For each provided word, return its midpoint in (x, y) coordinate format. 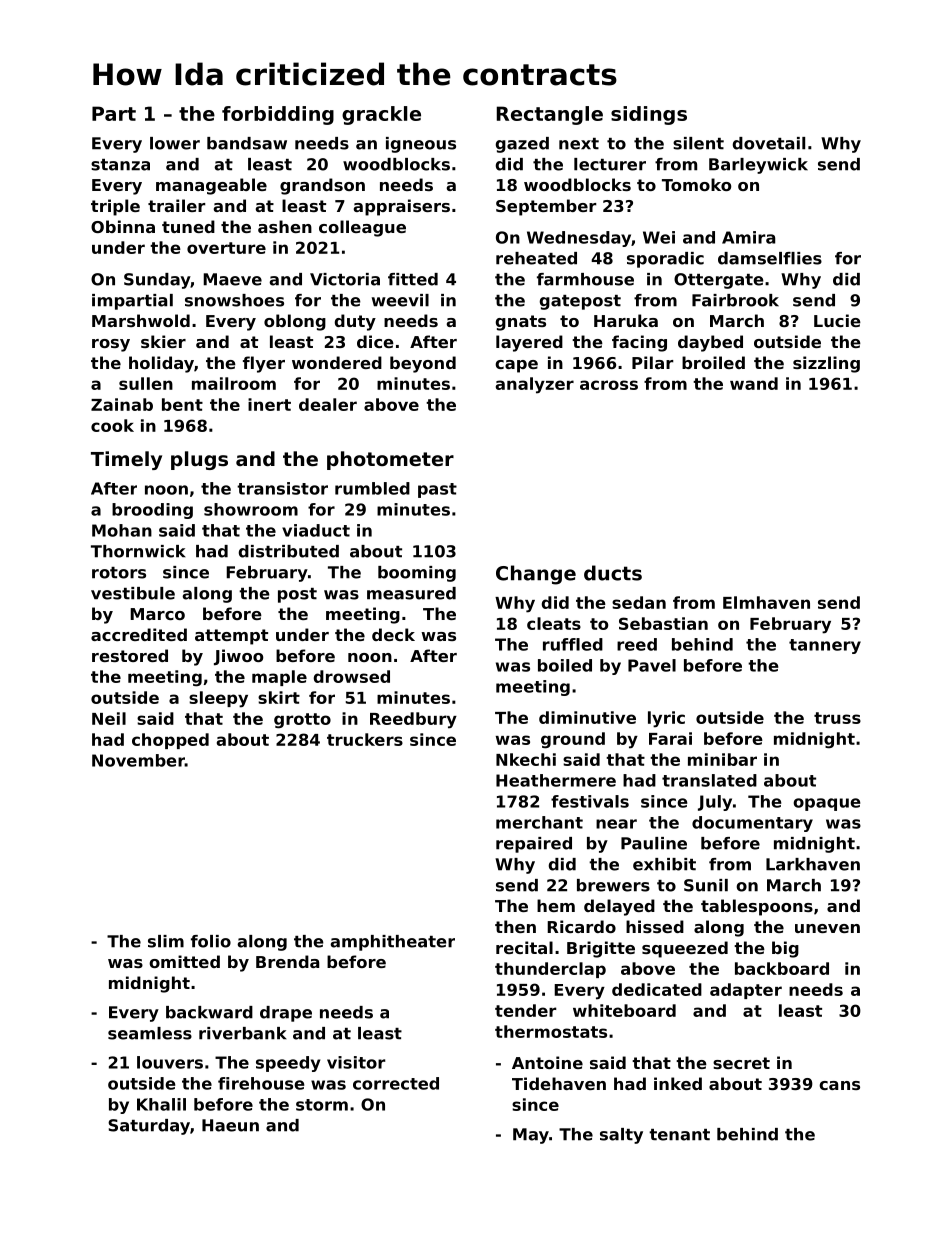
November (138, 760)
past (437, 490)
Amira (748, 237)
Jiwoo (238, 657)
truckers (365, 739)
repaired (534, 845)
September (546, 207)
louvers (170, 1062)
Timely (126, 460)
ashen (285, 226)
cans (839, 1085)
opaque (826, 804)
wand (754, 383)
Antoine (547, 1062)
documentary (752, 824)
